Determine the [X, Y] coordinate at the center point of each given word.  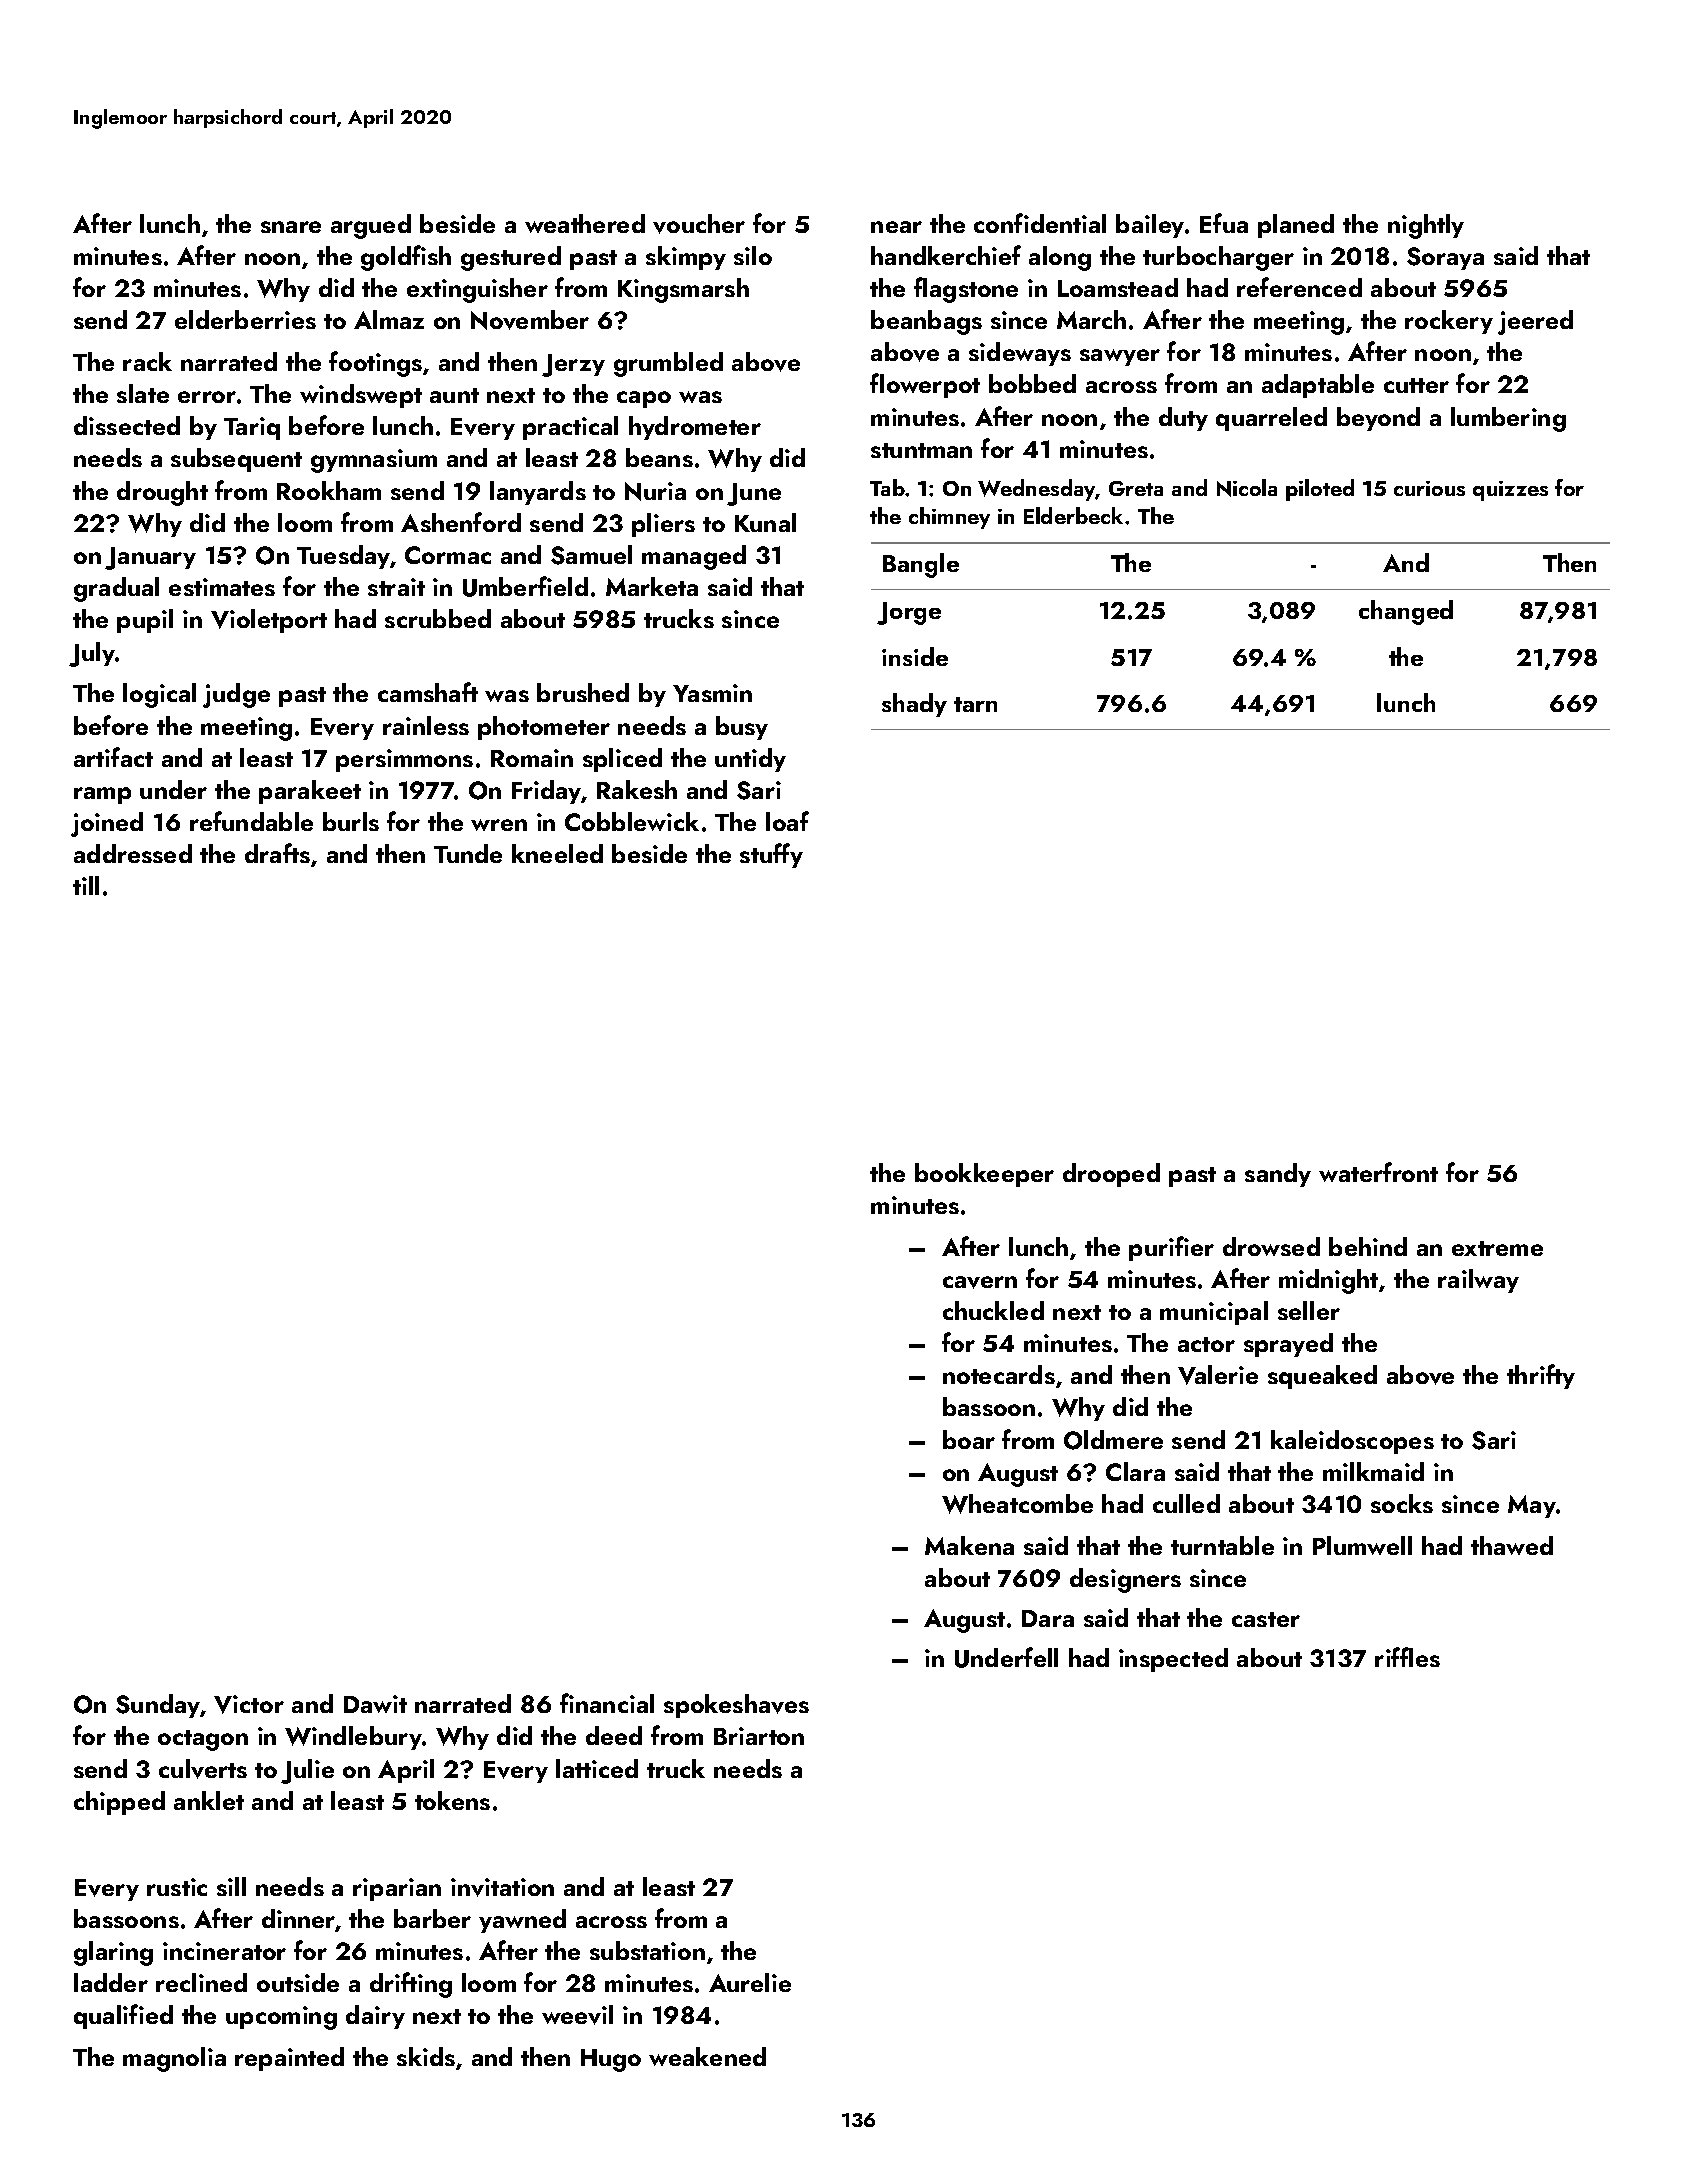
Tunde [468, 853]
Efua [1224, 223]
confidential [1040, 223]
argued [371, 226]
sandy [1278, 1175]
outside [298, 1982]
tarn [975, 704]
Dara [1048, 1618]
